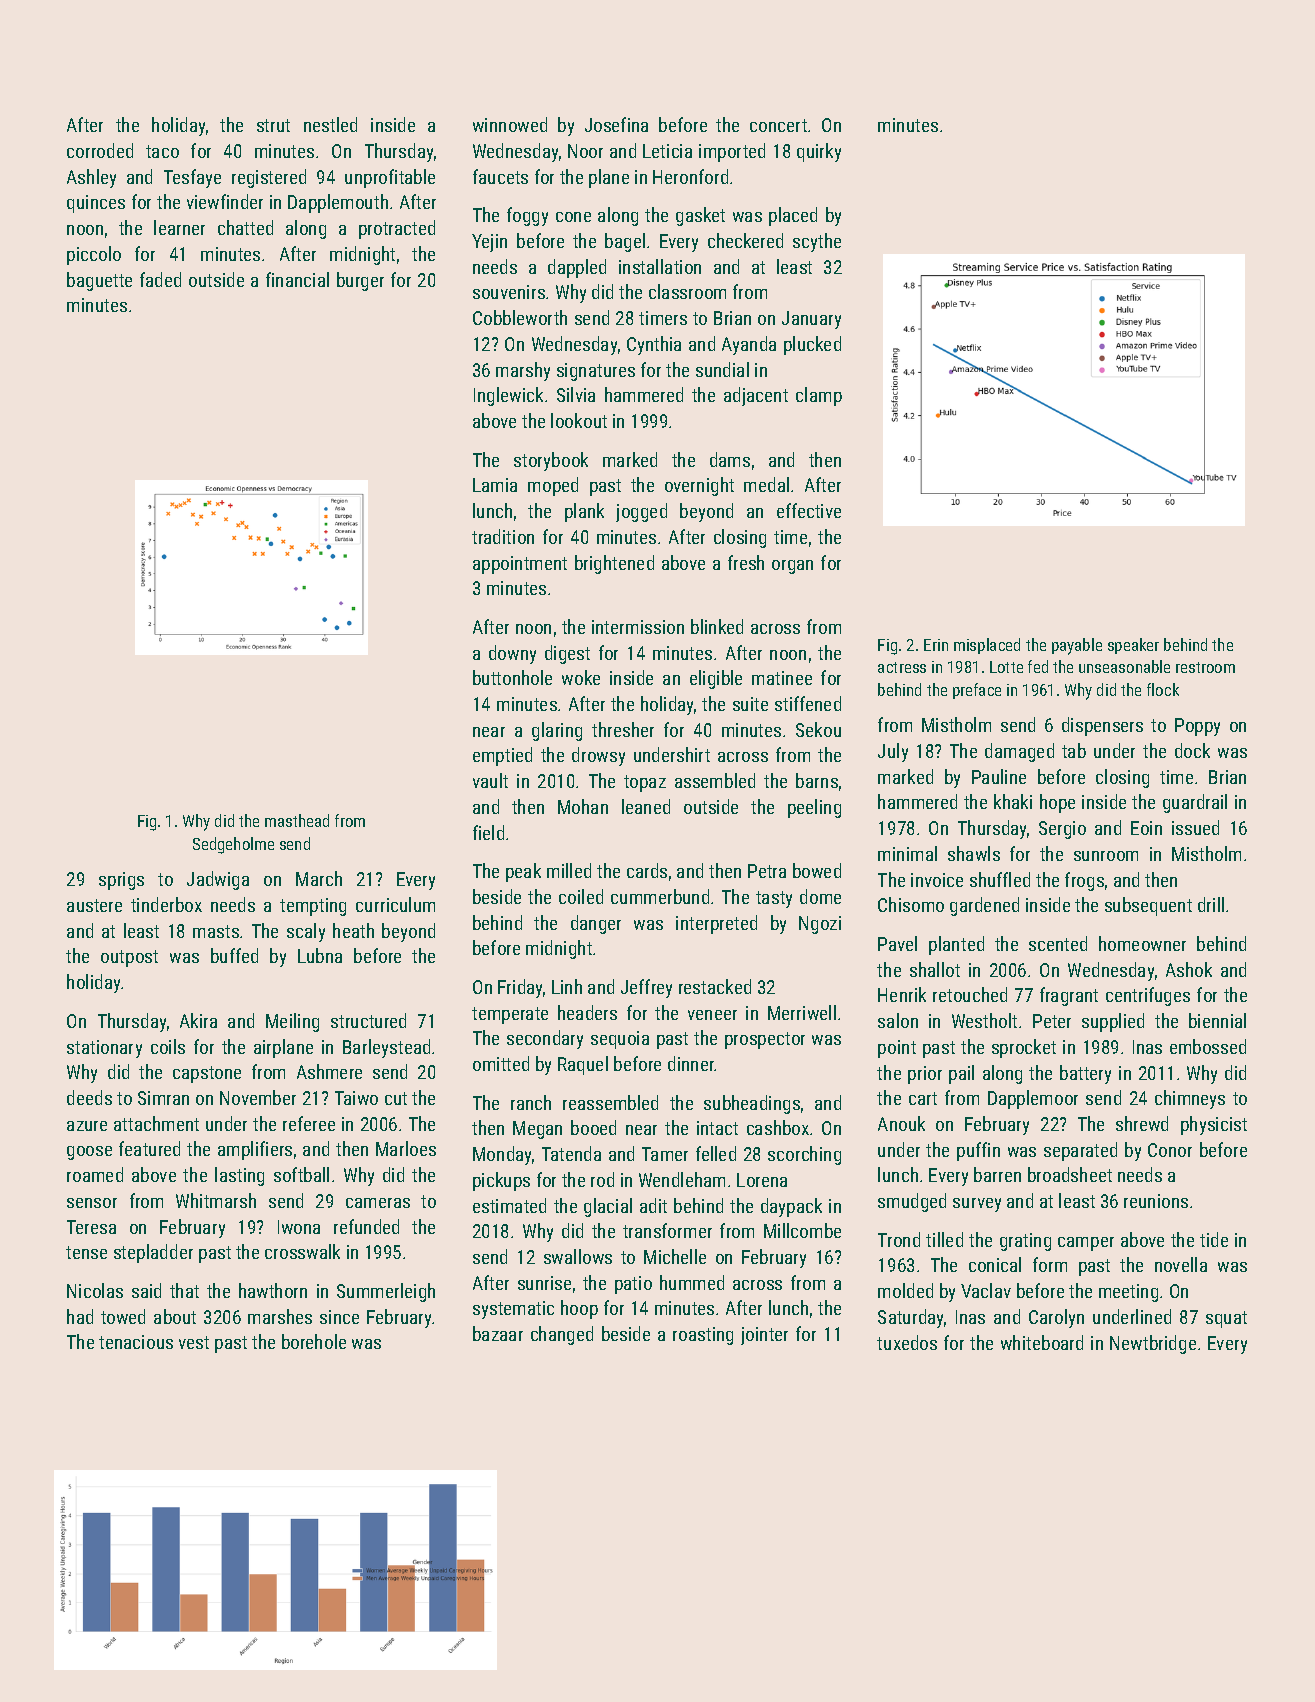 This image has width=1315, height=1702. I want to click on quirky, so click(819, 152).
